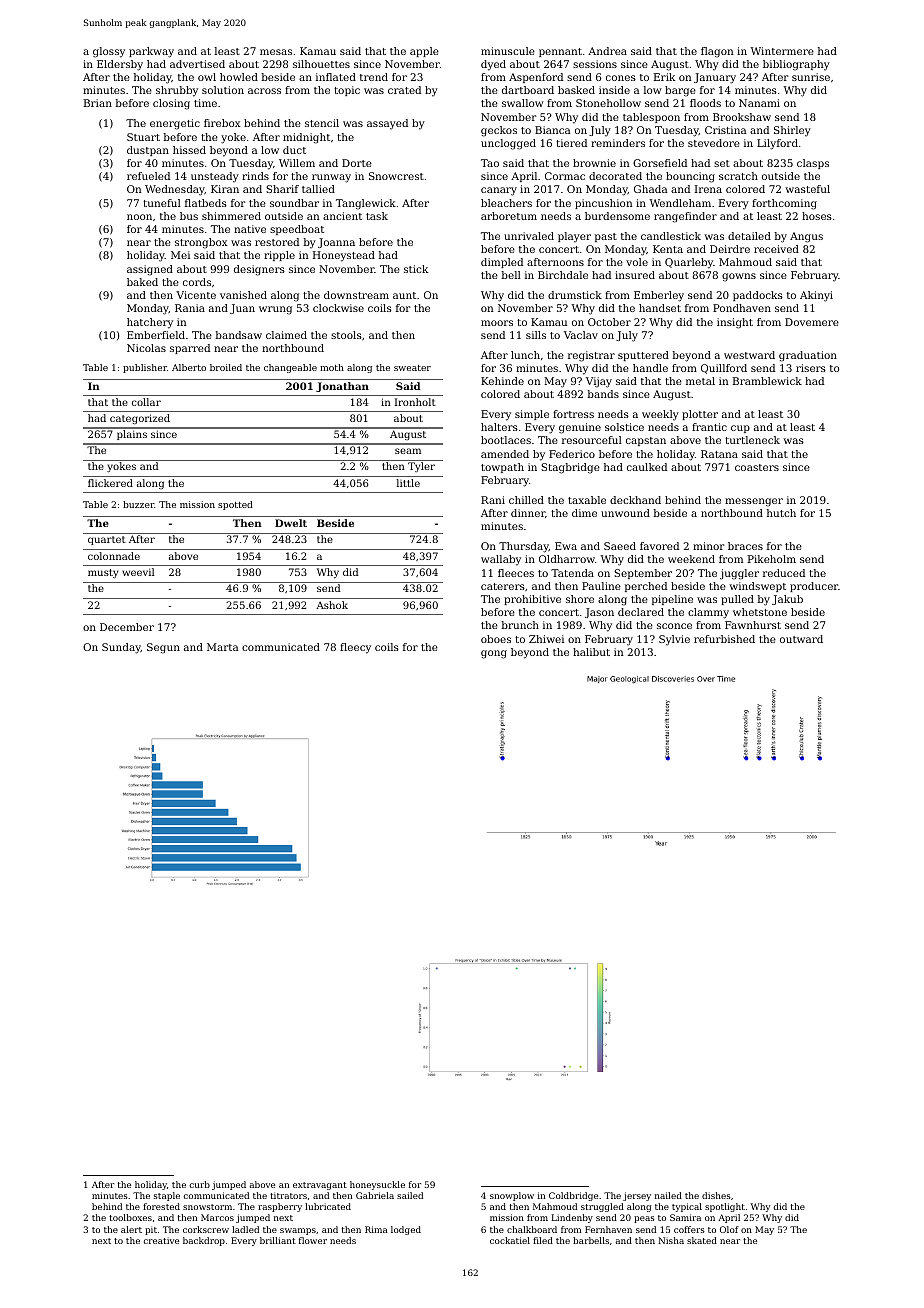 The height and width of the screenshot is (1308, 924). I want to click on outward, so click(801, 639).
